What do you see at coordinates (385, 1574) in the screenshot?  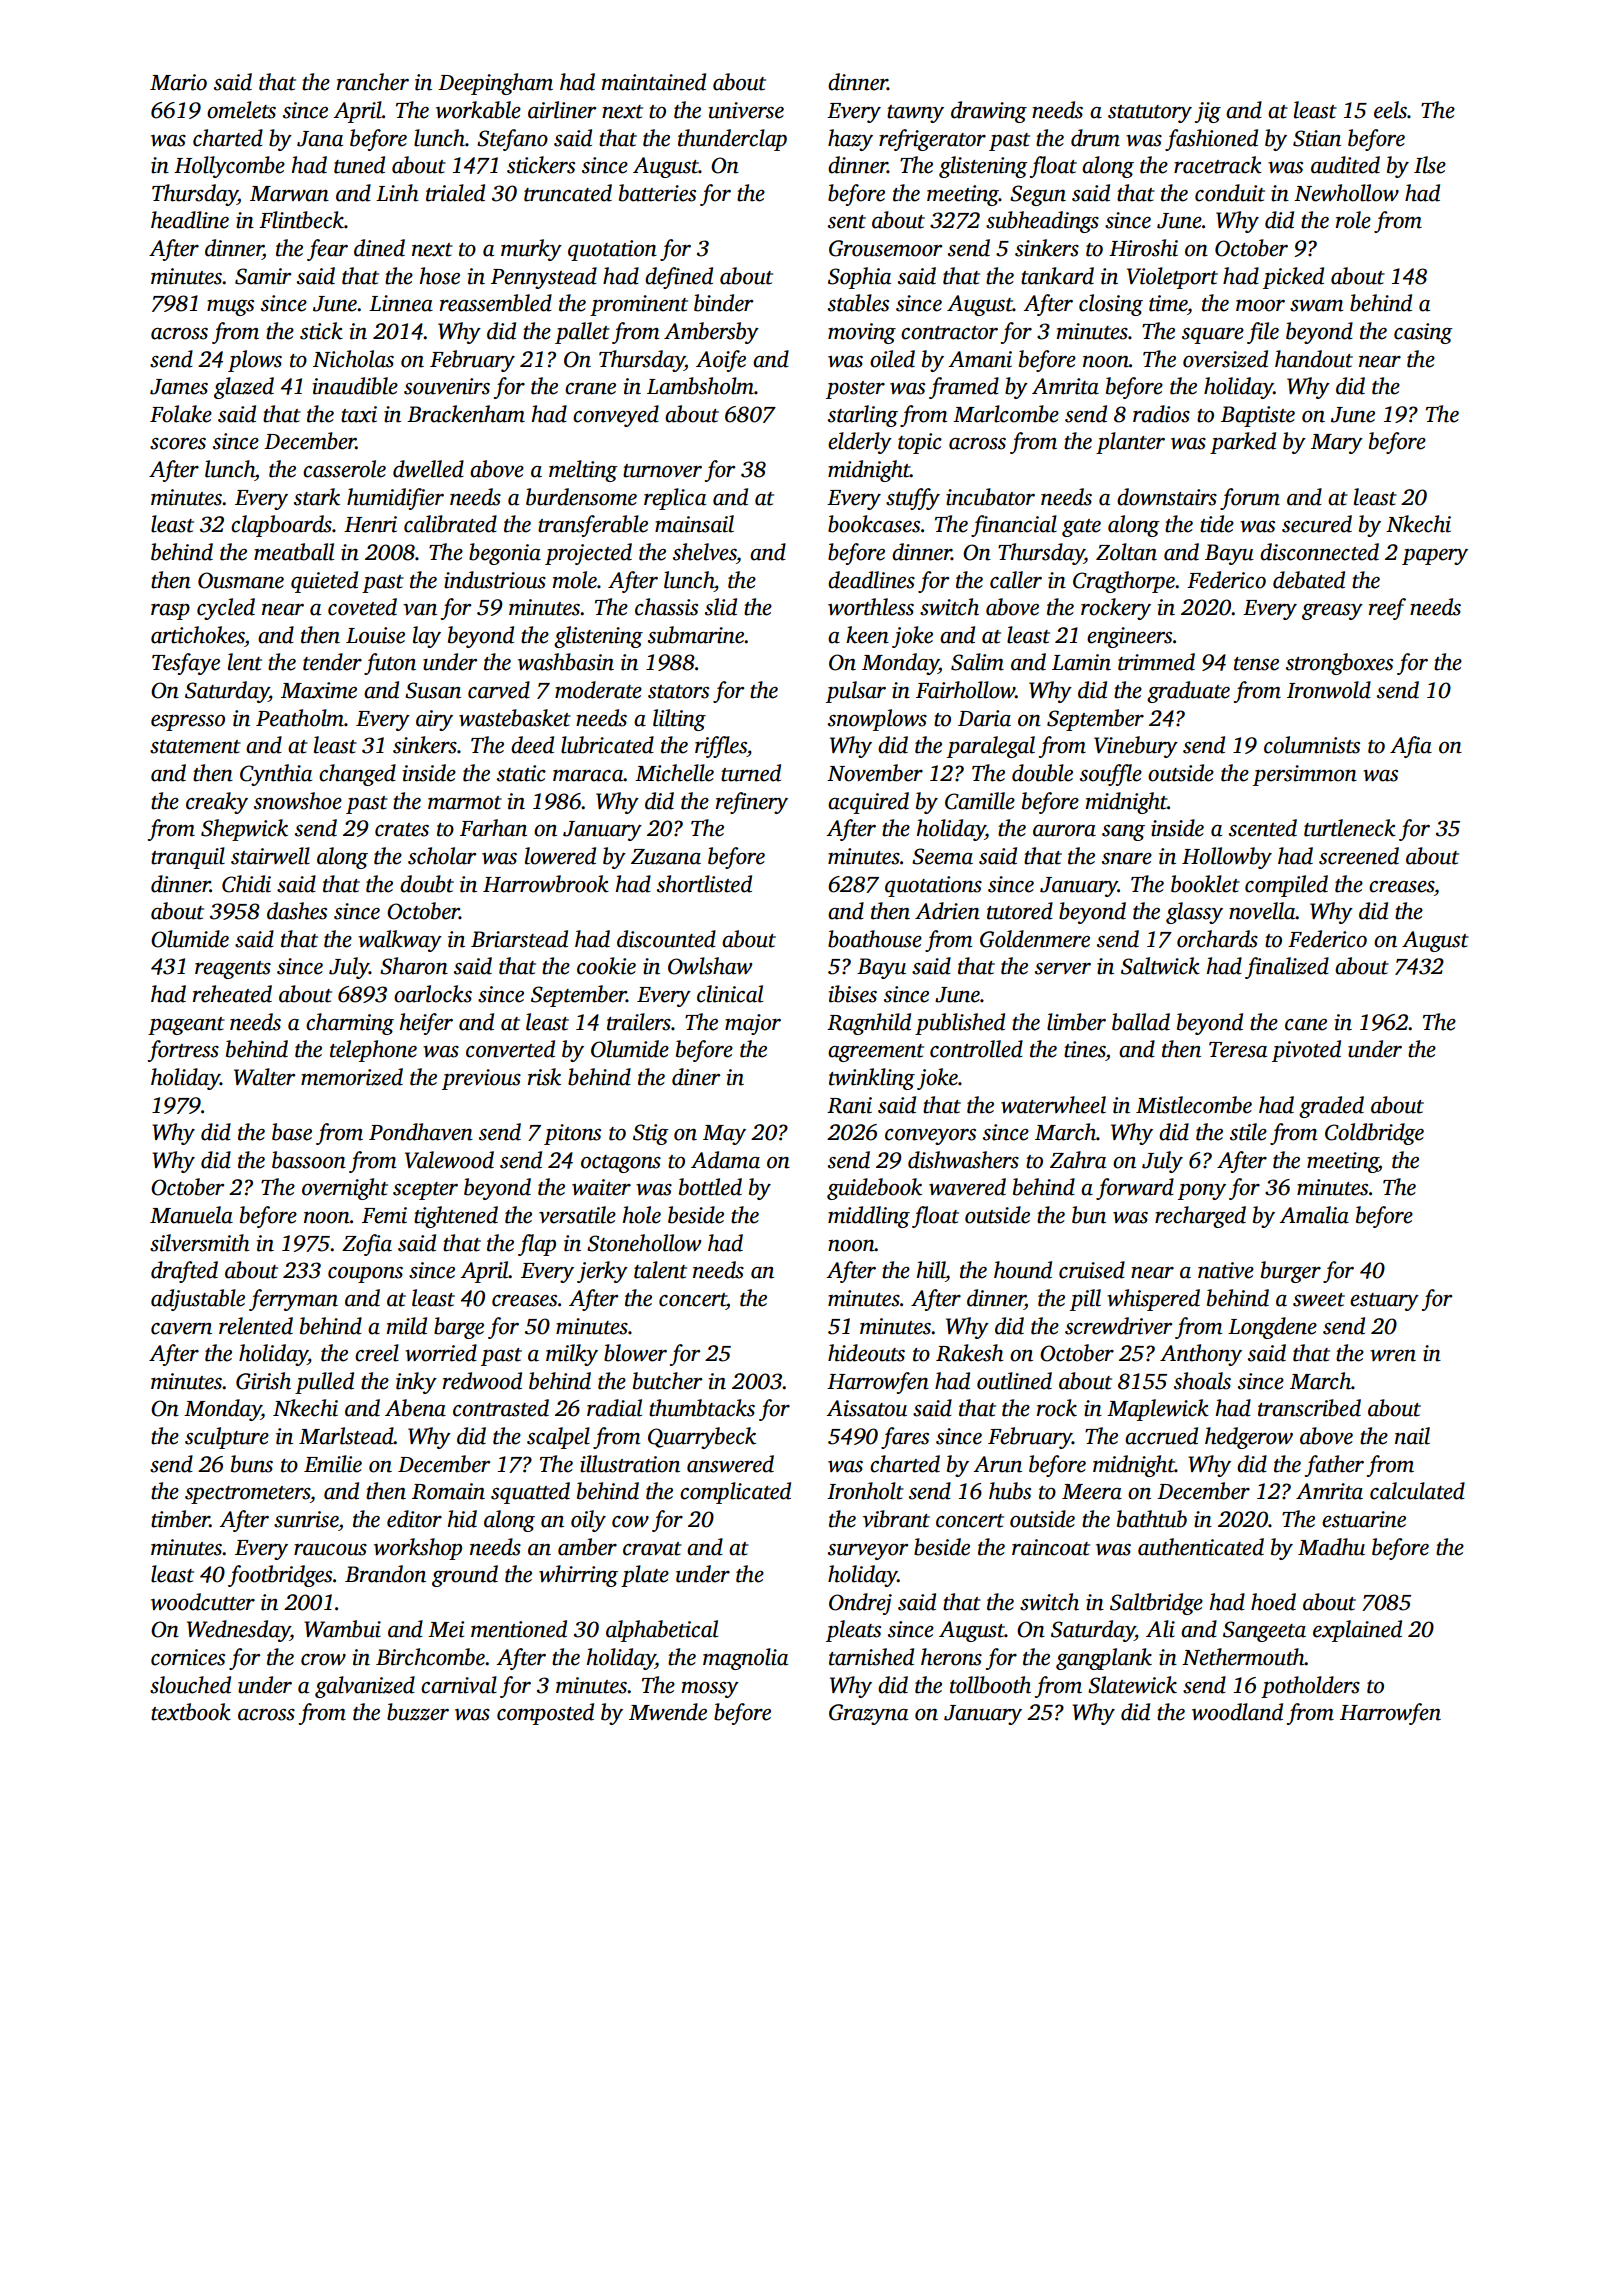 I see `Brandon` at bounding box center [385, 1574].
